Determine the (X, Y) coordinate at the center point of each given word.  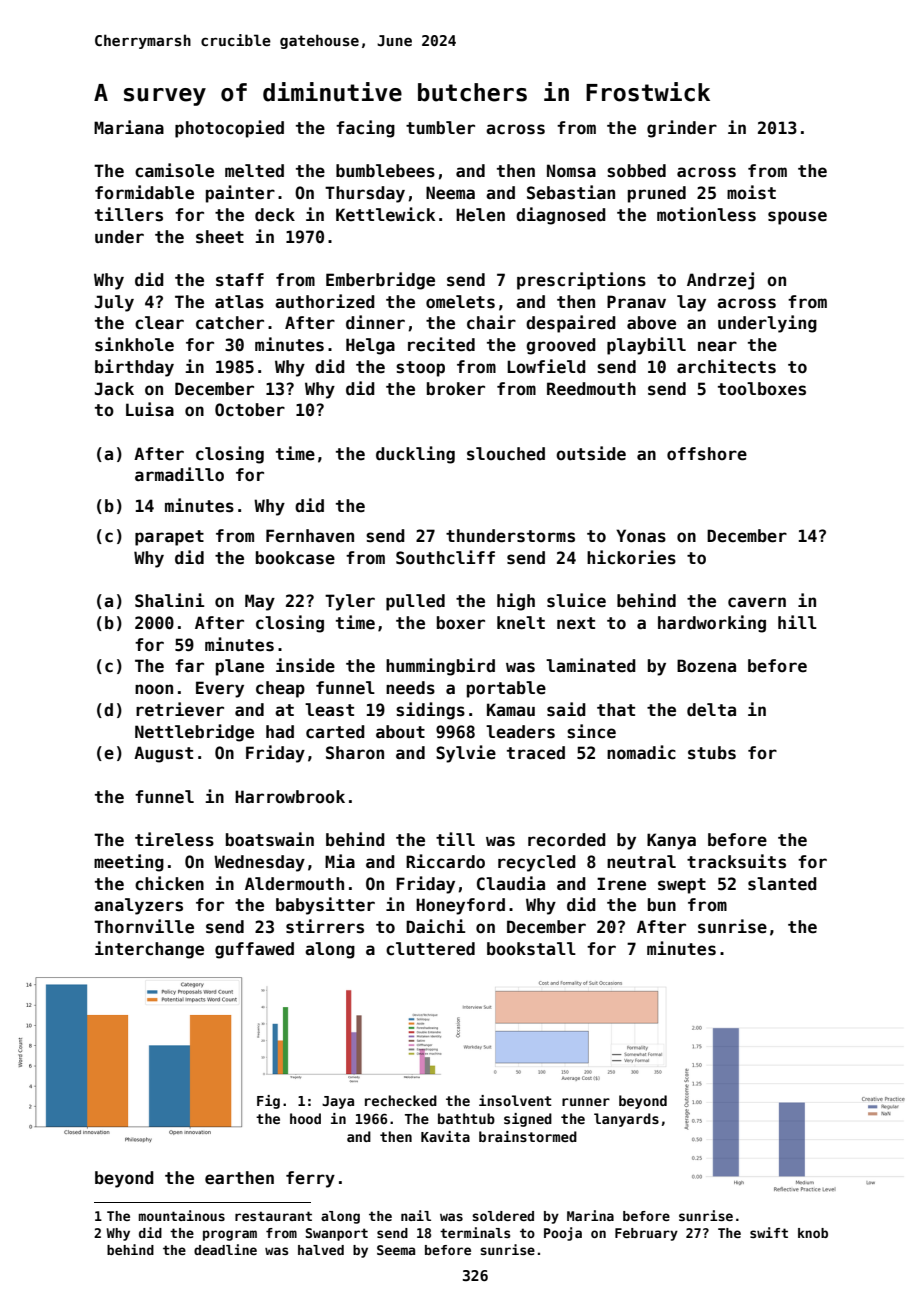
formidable (144, 192)
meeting (129, 863)
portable (506, 689)
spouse (797, 218)
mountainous (182, 1215)
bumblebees (385, 171)
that (616, 710)
